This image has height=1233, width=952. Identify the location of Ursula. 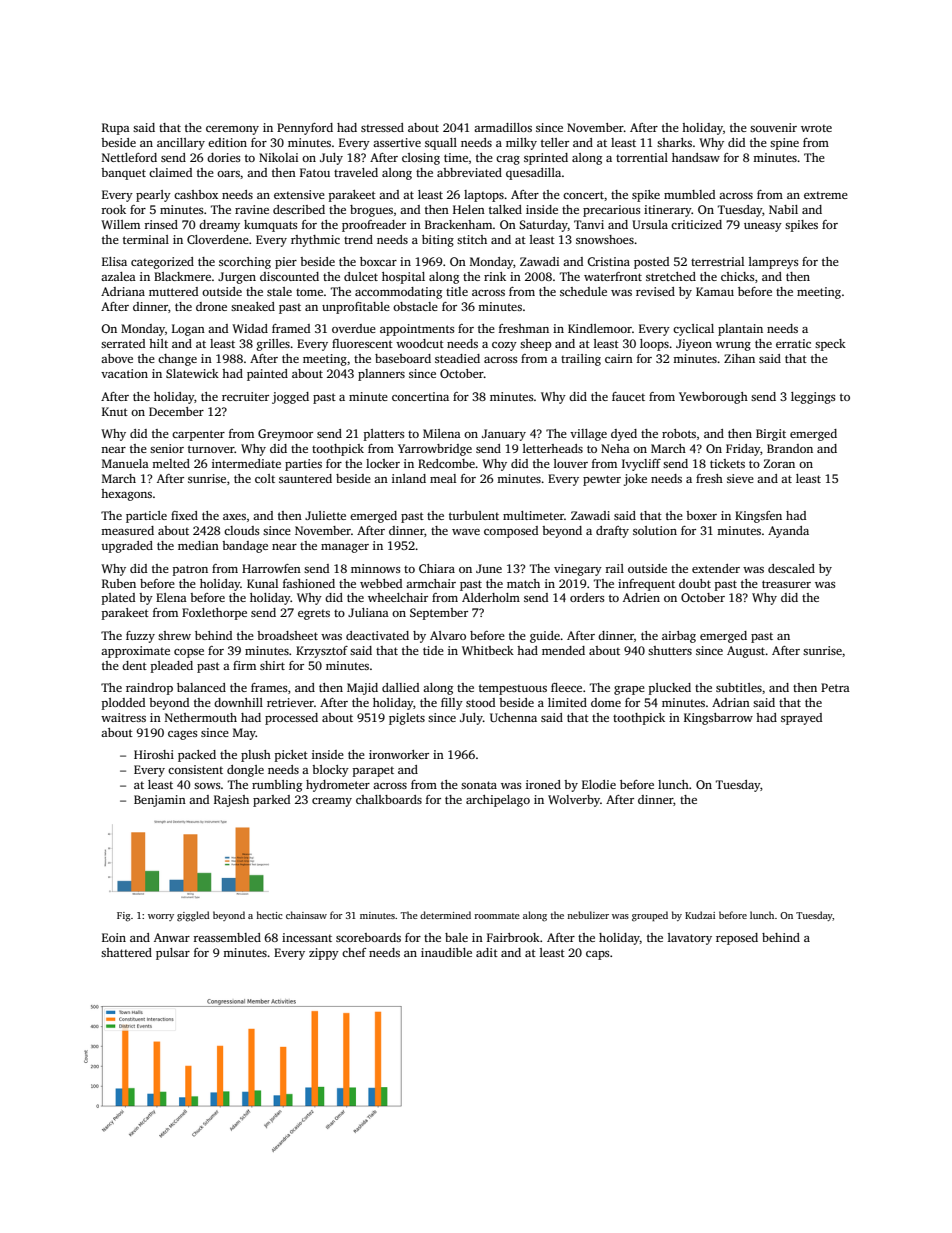
(650, 224).
